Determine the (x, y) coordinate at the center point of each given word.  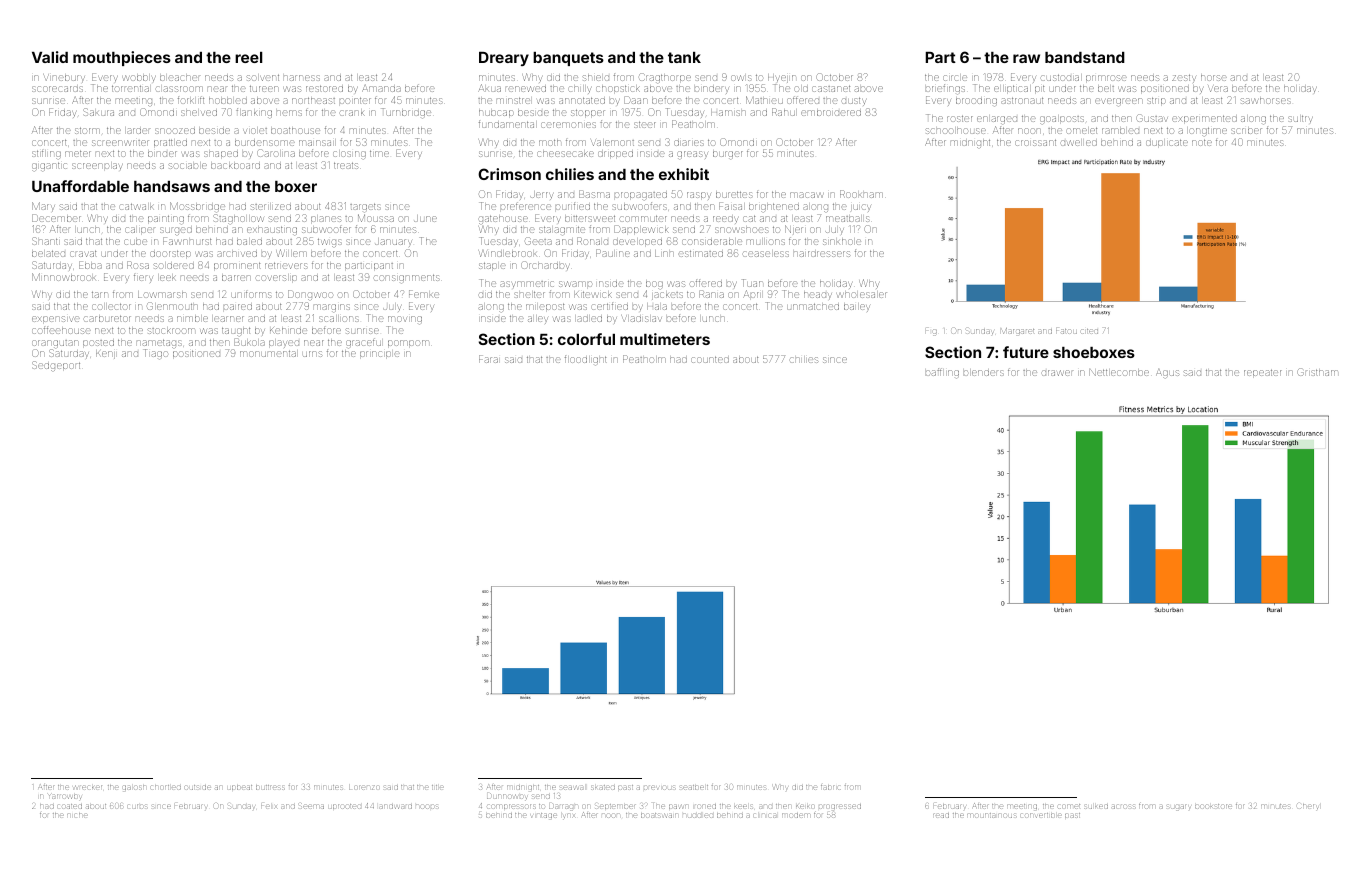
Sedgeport (56, 366)
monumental (268, 353)
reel (248, 57)
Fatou (1066, 331)
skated (603, 787)
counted (710, 359)
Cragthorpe (665, 78)
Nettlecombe (1119, 372)
